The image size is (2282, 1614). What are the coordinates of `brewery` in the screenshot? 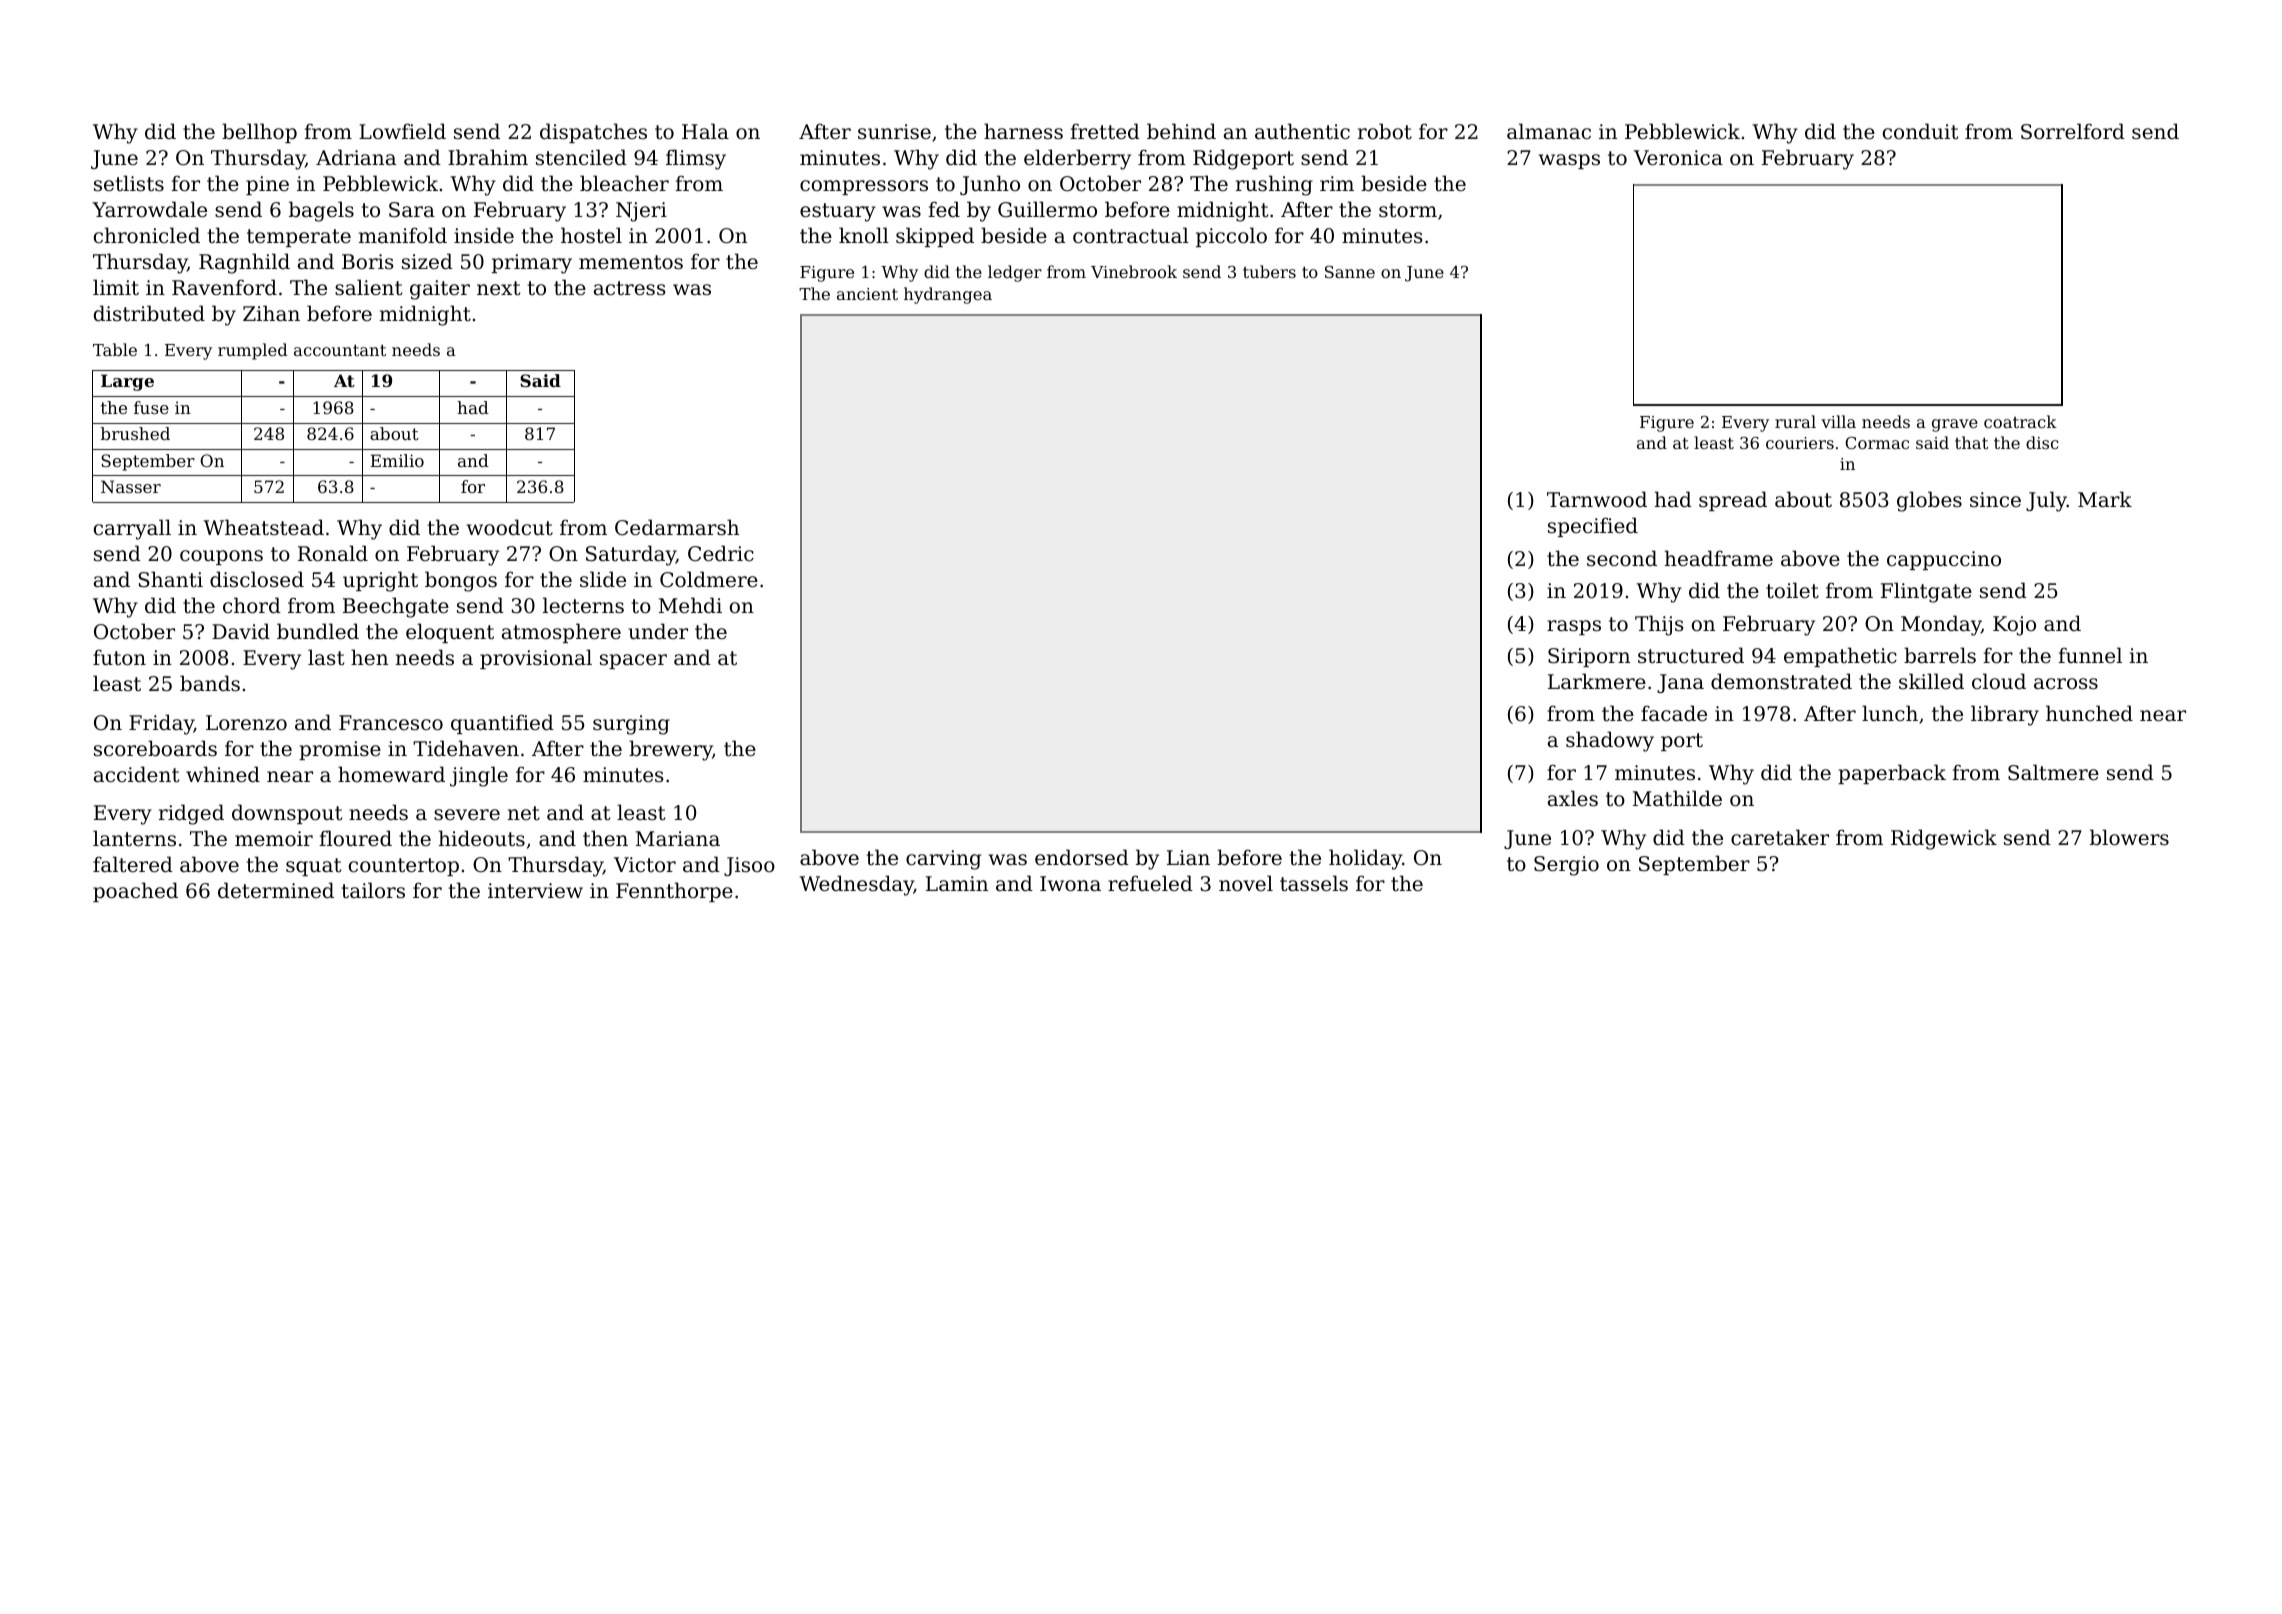 It's located at (671, 750).
